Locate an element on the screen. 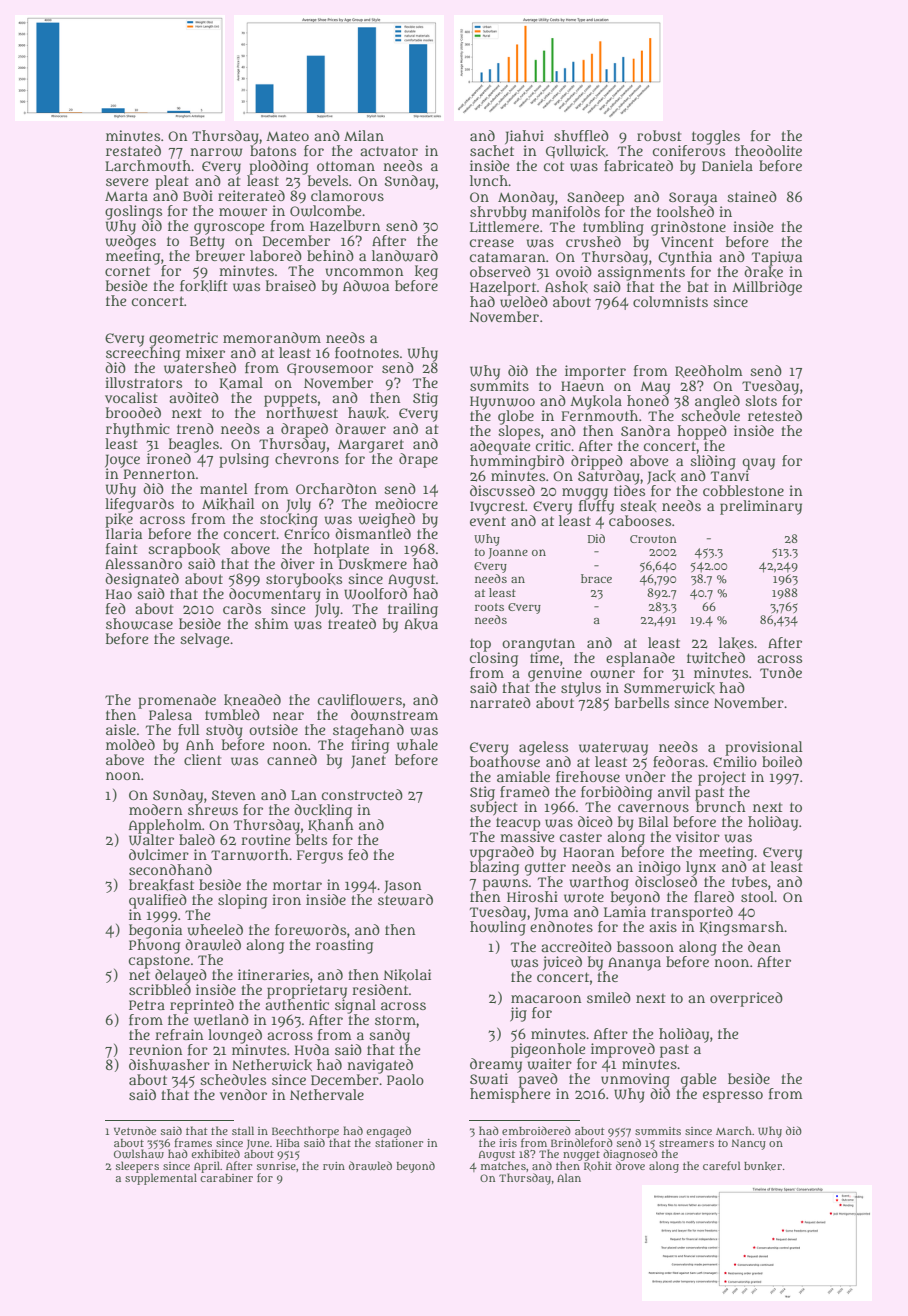 This screenshot has height=1316, width=908. vendor is located at coordinates (243, 1094).
